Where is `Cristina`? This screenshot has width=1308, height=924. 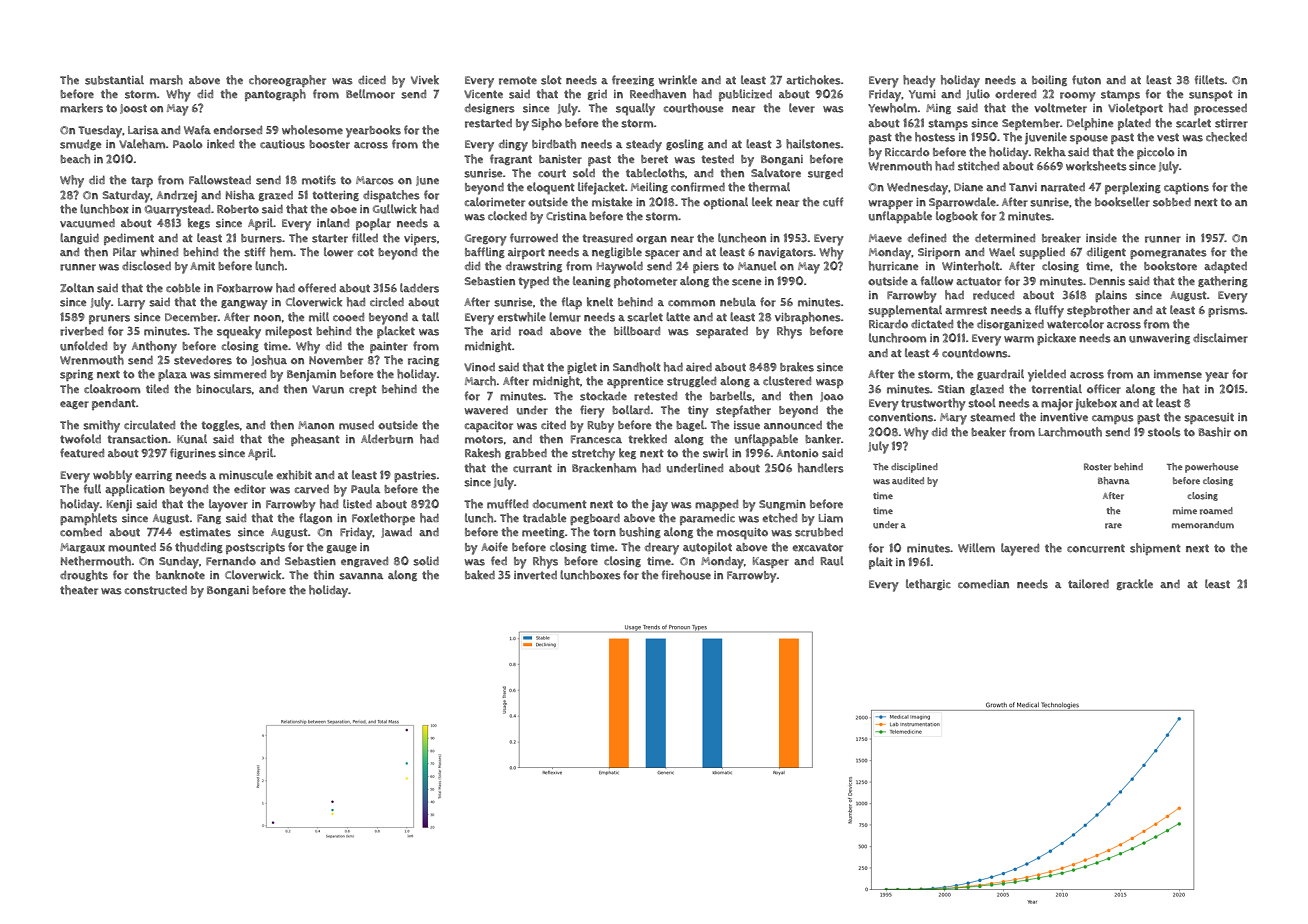 Cristina is located at coordinates (566, 216).
